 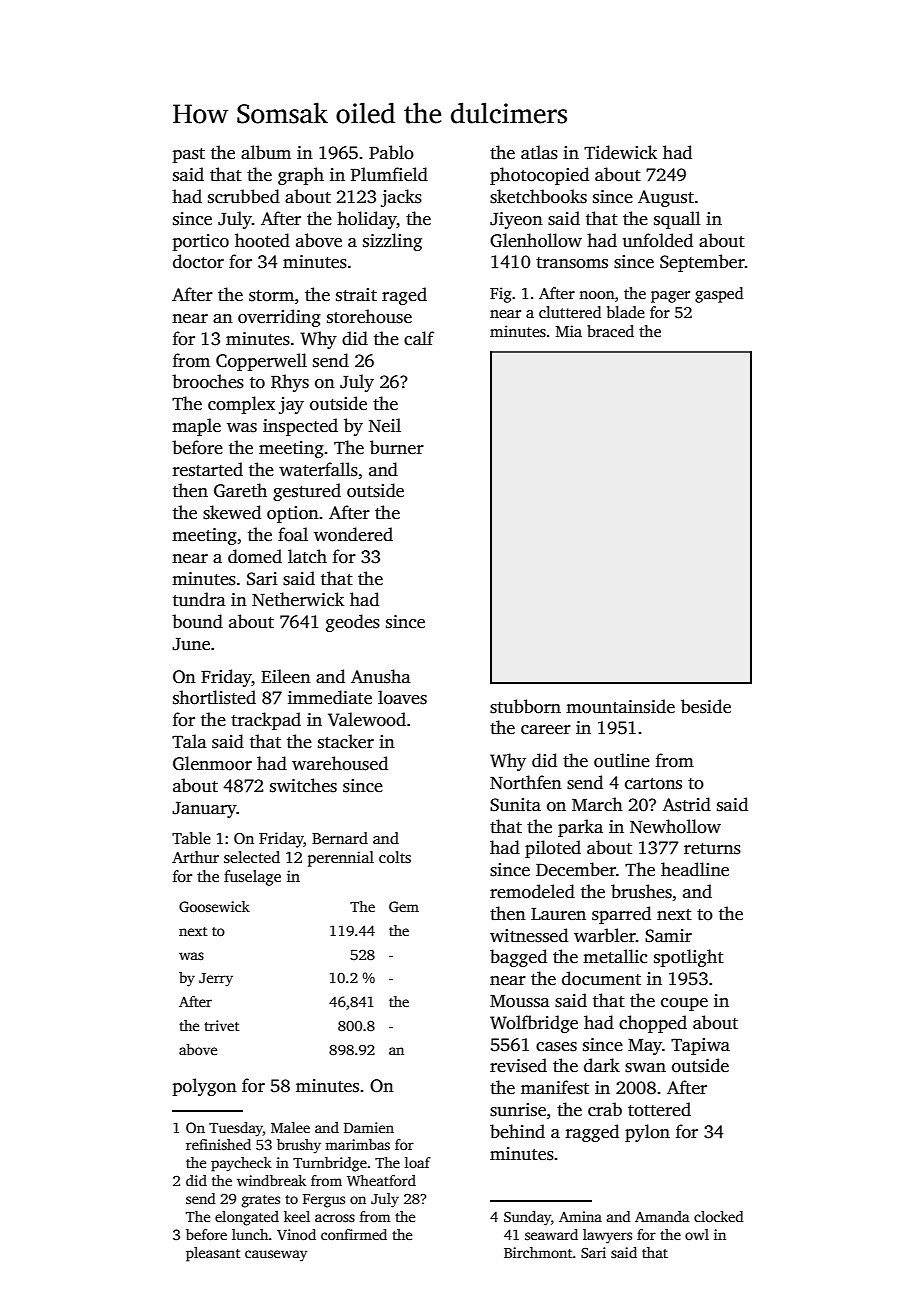 I want to click on album, so click(x=266, y=152).
